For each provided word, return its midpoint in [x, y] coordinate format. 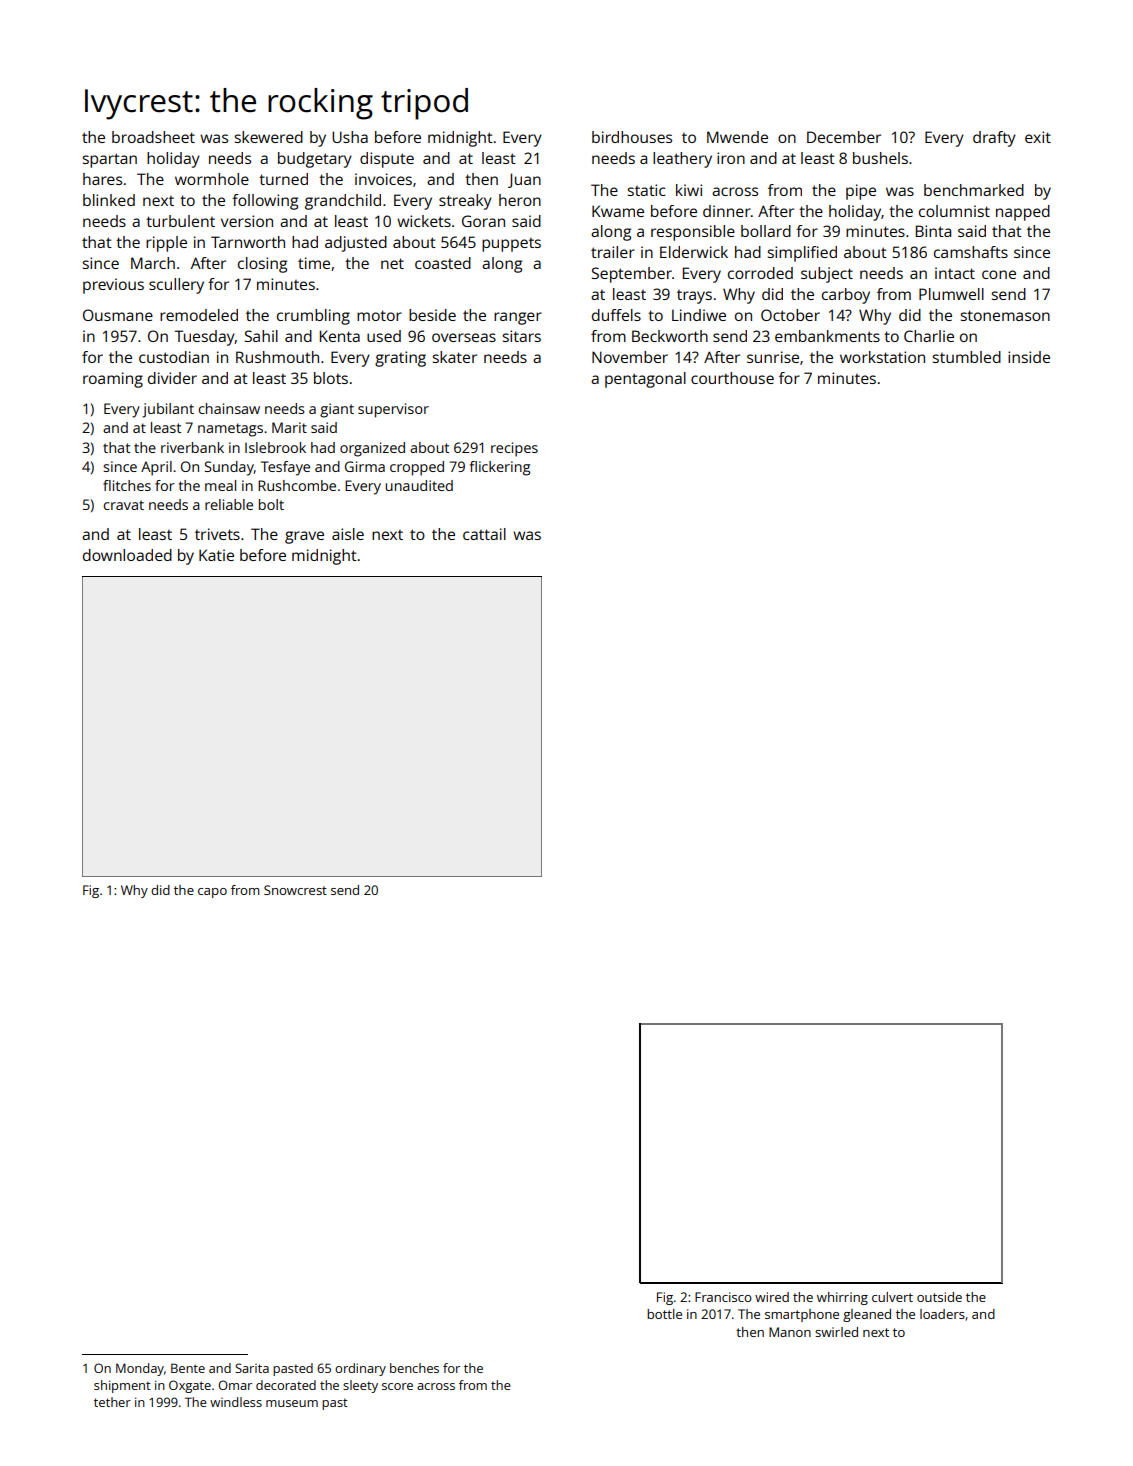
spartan [110, 160]
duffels [616, 315]
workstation [882, 357]
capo [212, 893]
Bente [188, 1368]
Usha [350, 137]
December [844, 137]
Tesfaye [285, 468]
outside [939, 1297]
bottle [664, 1314]
